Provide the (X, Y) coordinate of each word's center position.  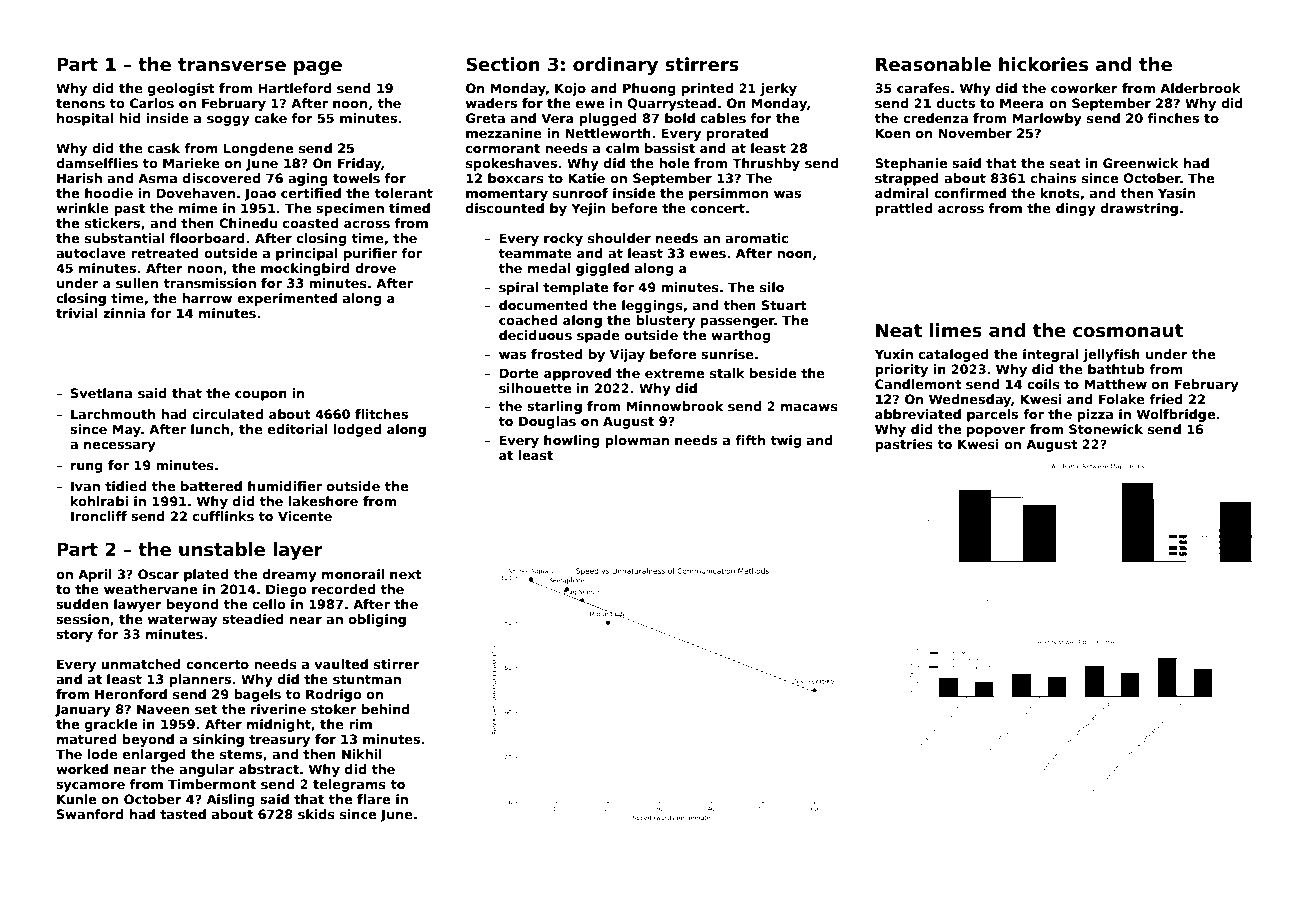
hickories (1043, 64)
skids (316, 814)
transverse (232, 65)
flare (373, 799)
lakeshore (323, 501)
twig (785, 441)
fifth (750, 440)
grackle (111, 725)
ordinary (615, 66)
